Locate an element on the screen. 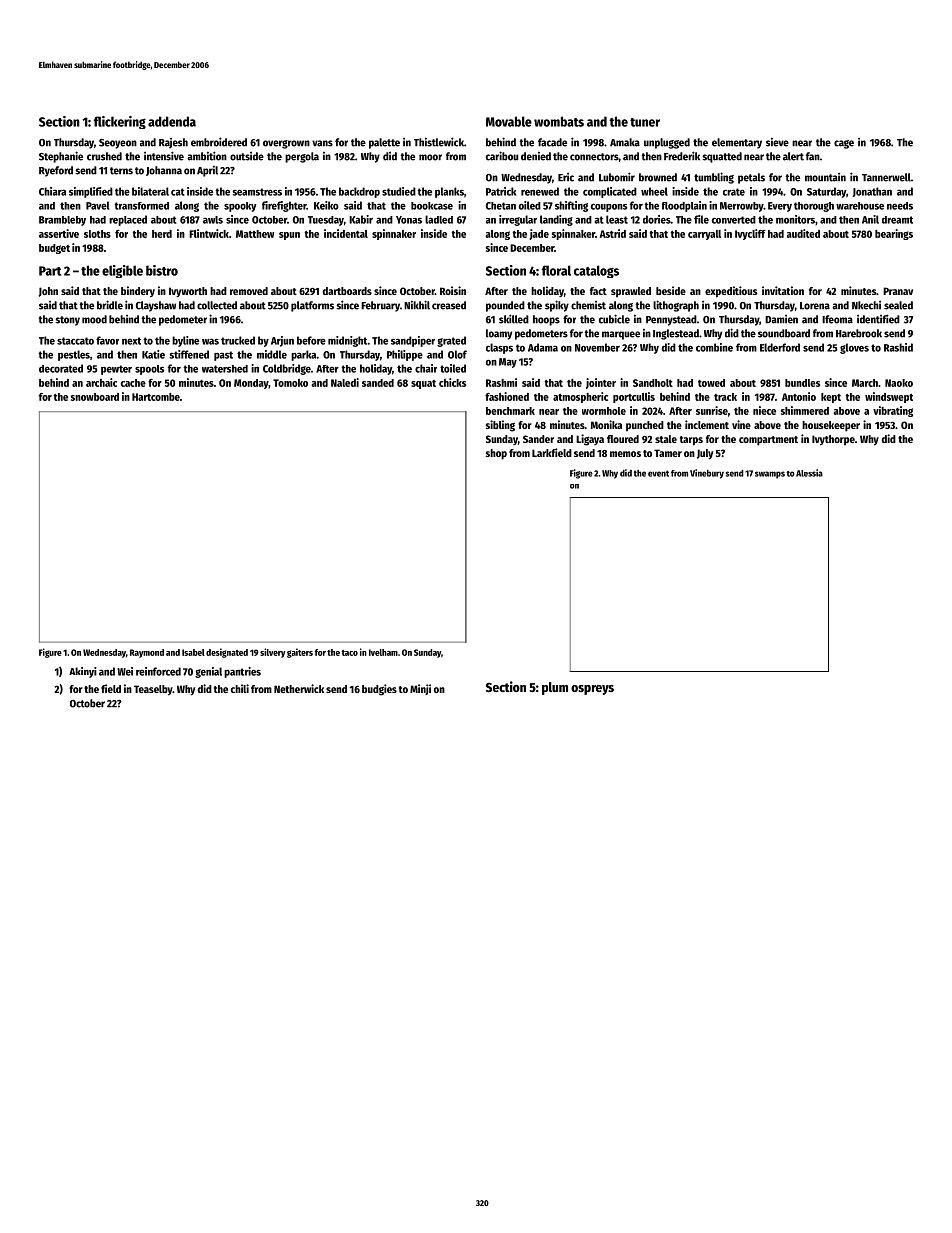  Teaselby is located at coordinates (153, 690).
